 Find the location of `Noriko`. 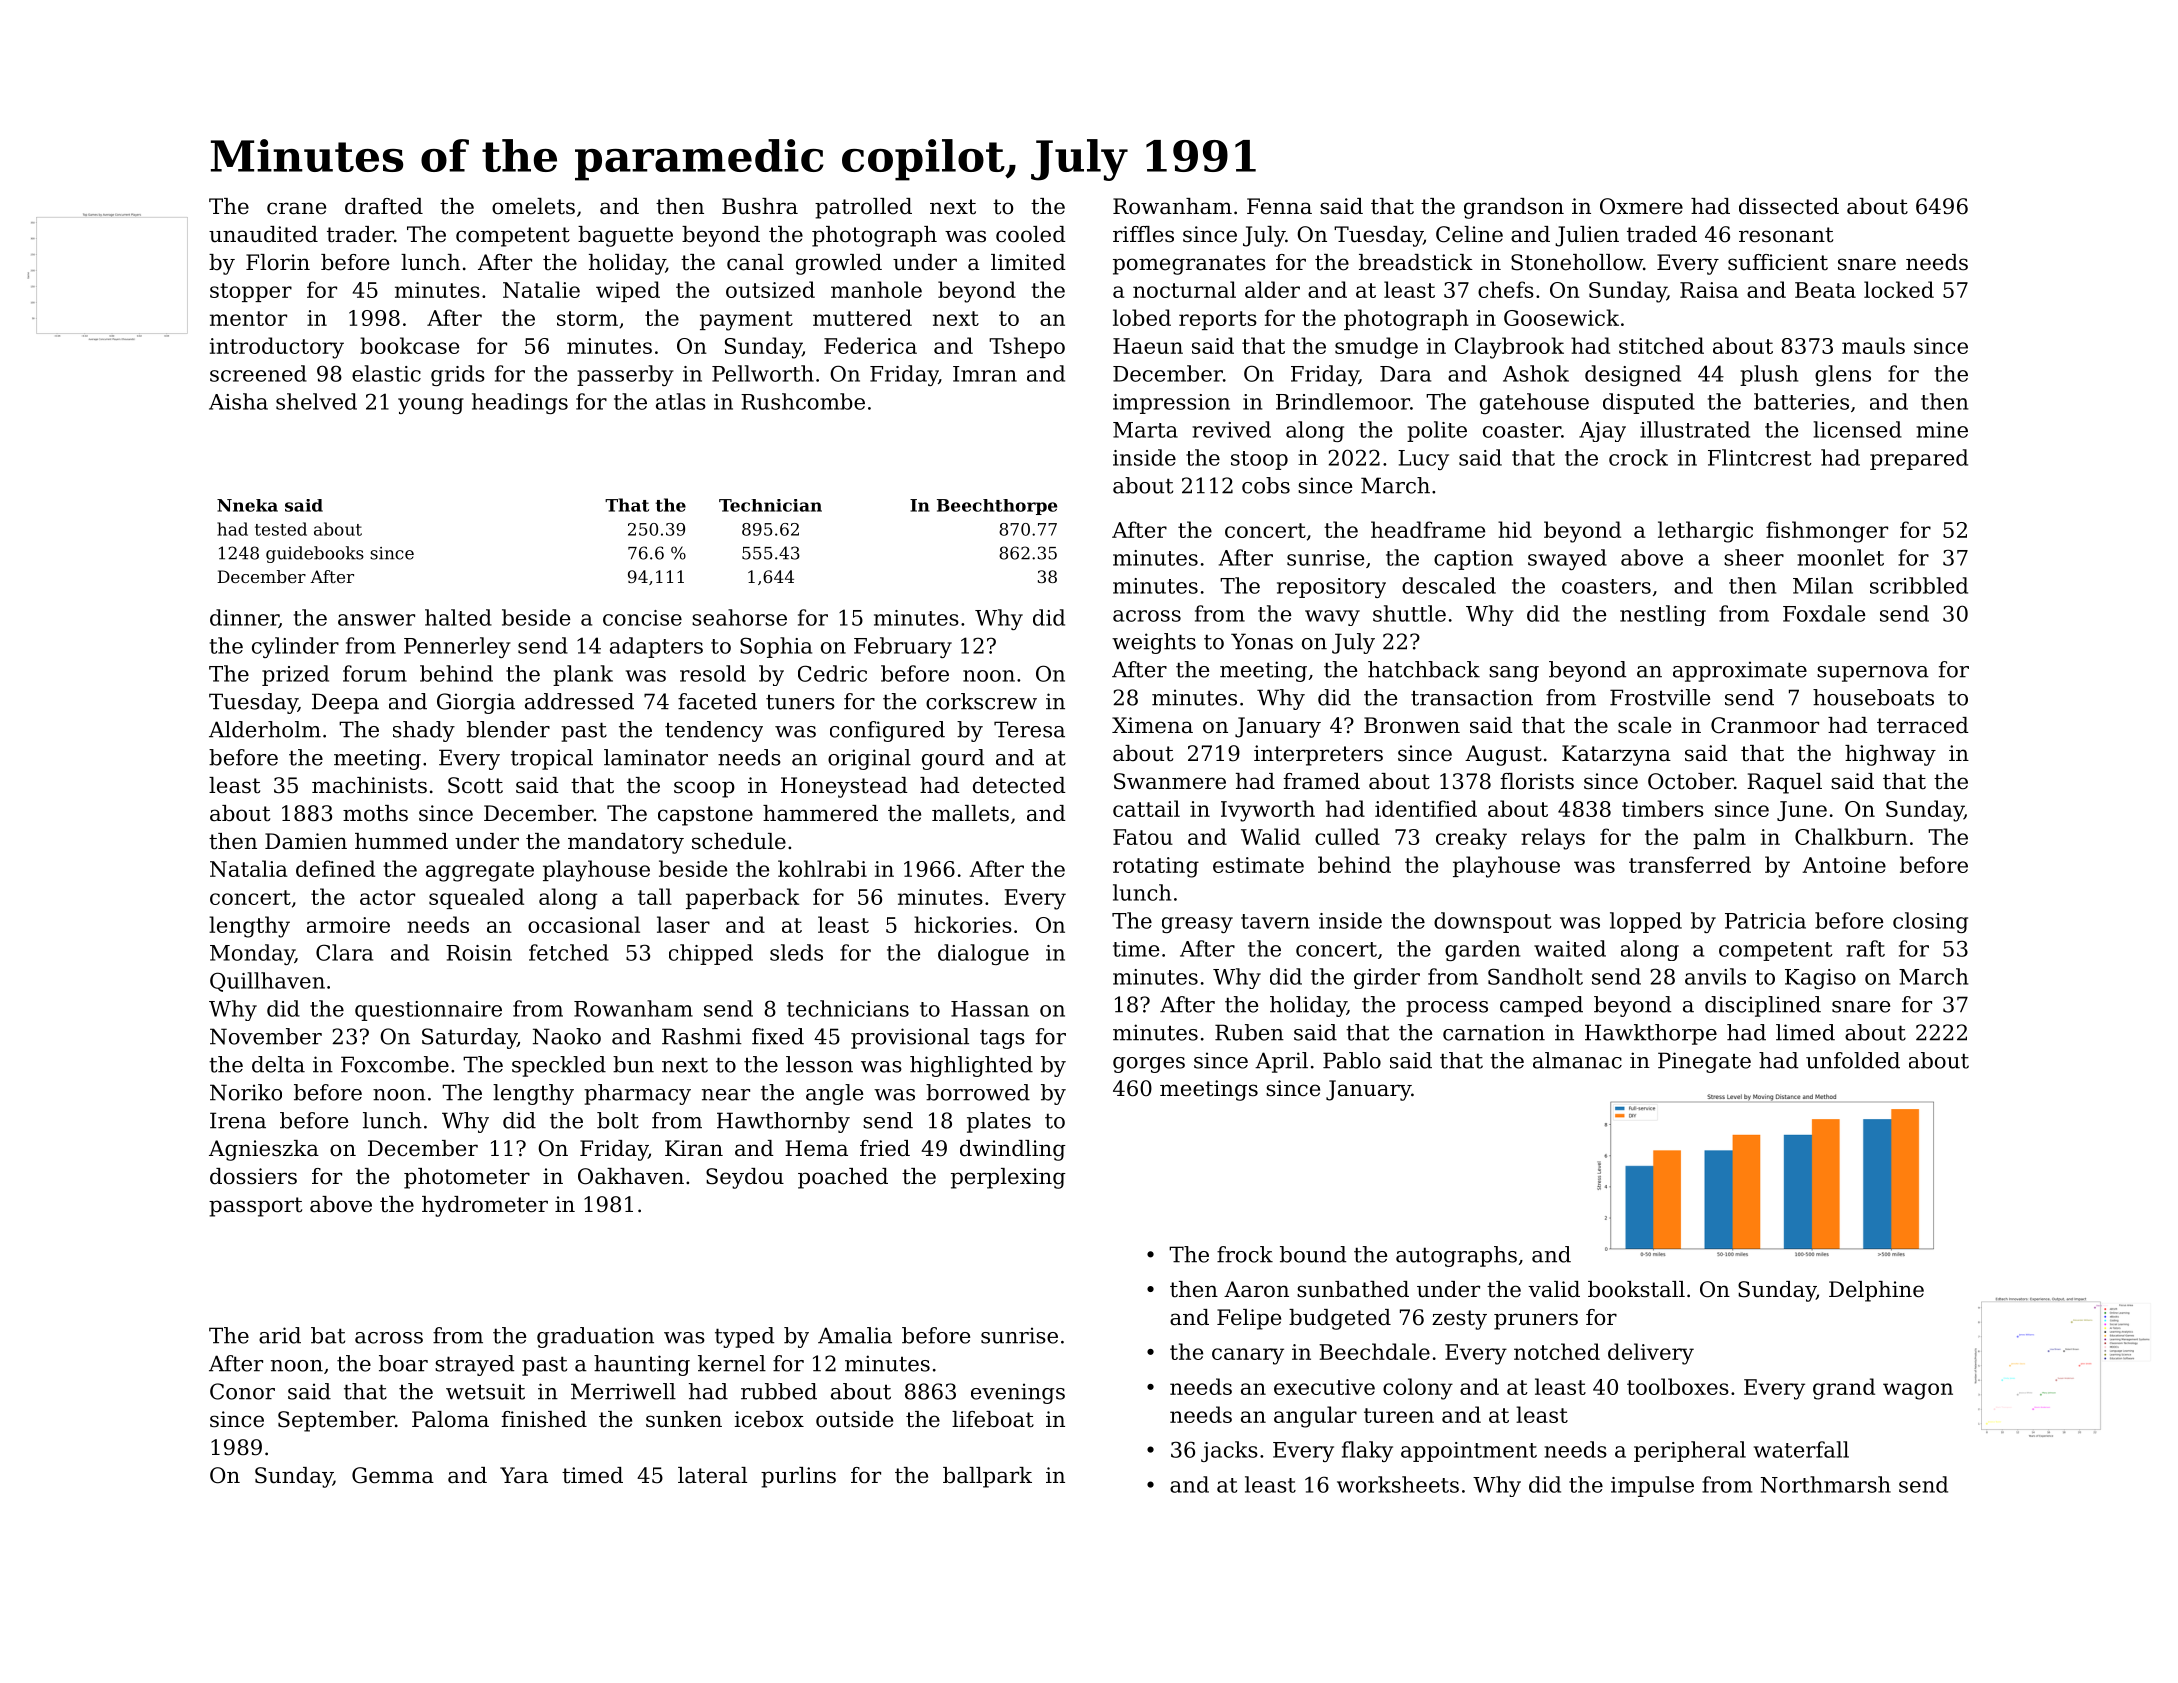

Noriko is located at coordinates (246, 1092).
